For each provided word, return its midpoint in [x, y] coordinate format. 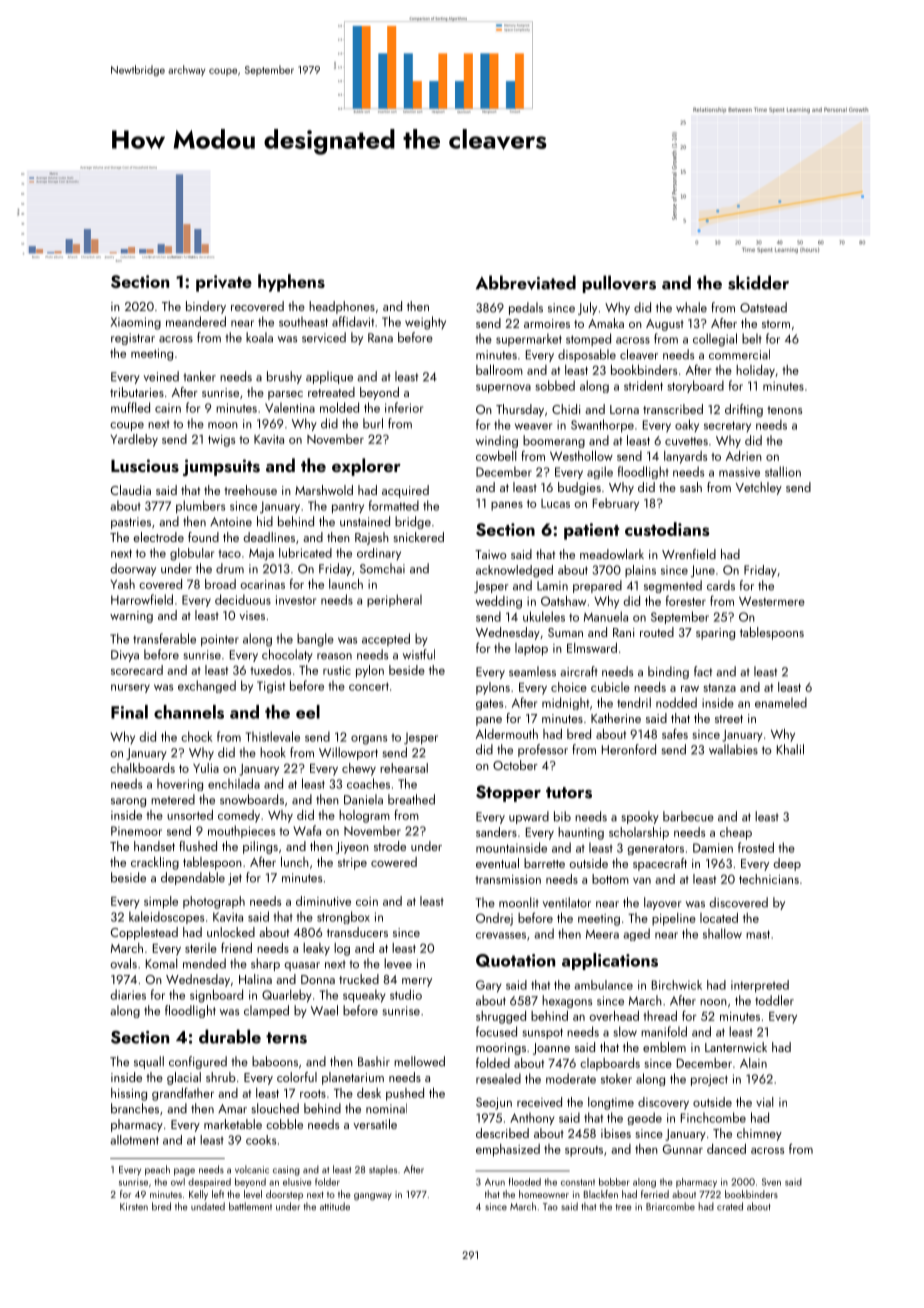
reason [334, 656]
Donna [318, 979]
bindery [206, 307]
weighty [425, 323]
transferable [164, 638]
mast [758, 934]
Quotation [515, 960]
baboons [275, 1061]
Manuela [606, 616]
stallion [783, 471]
